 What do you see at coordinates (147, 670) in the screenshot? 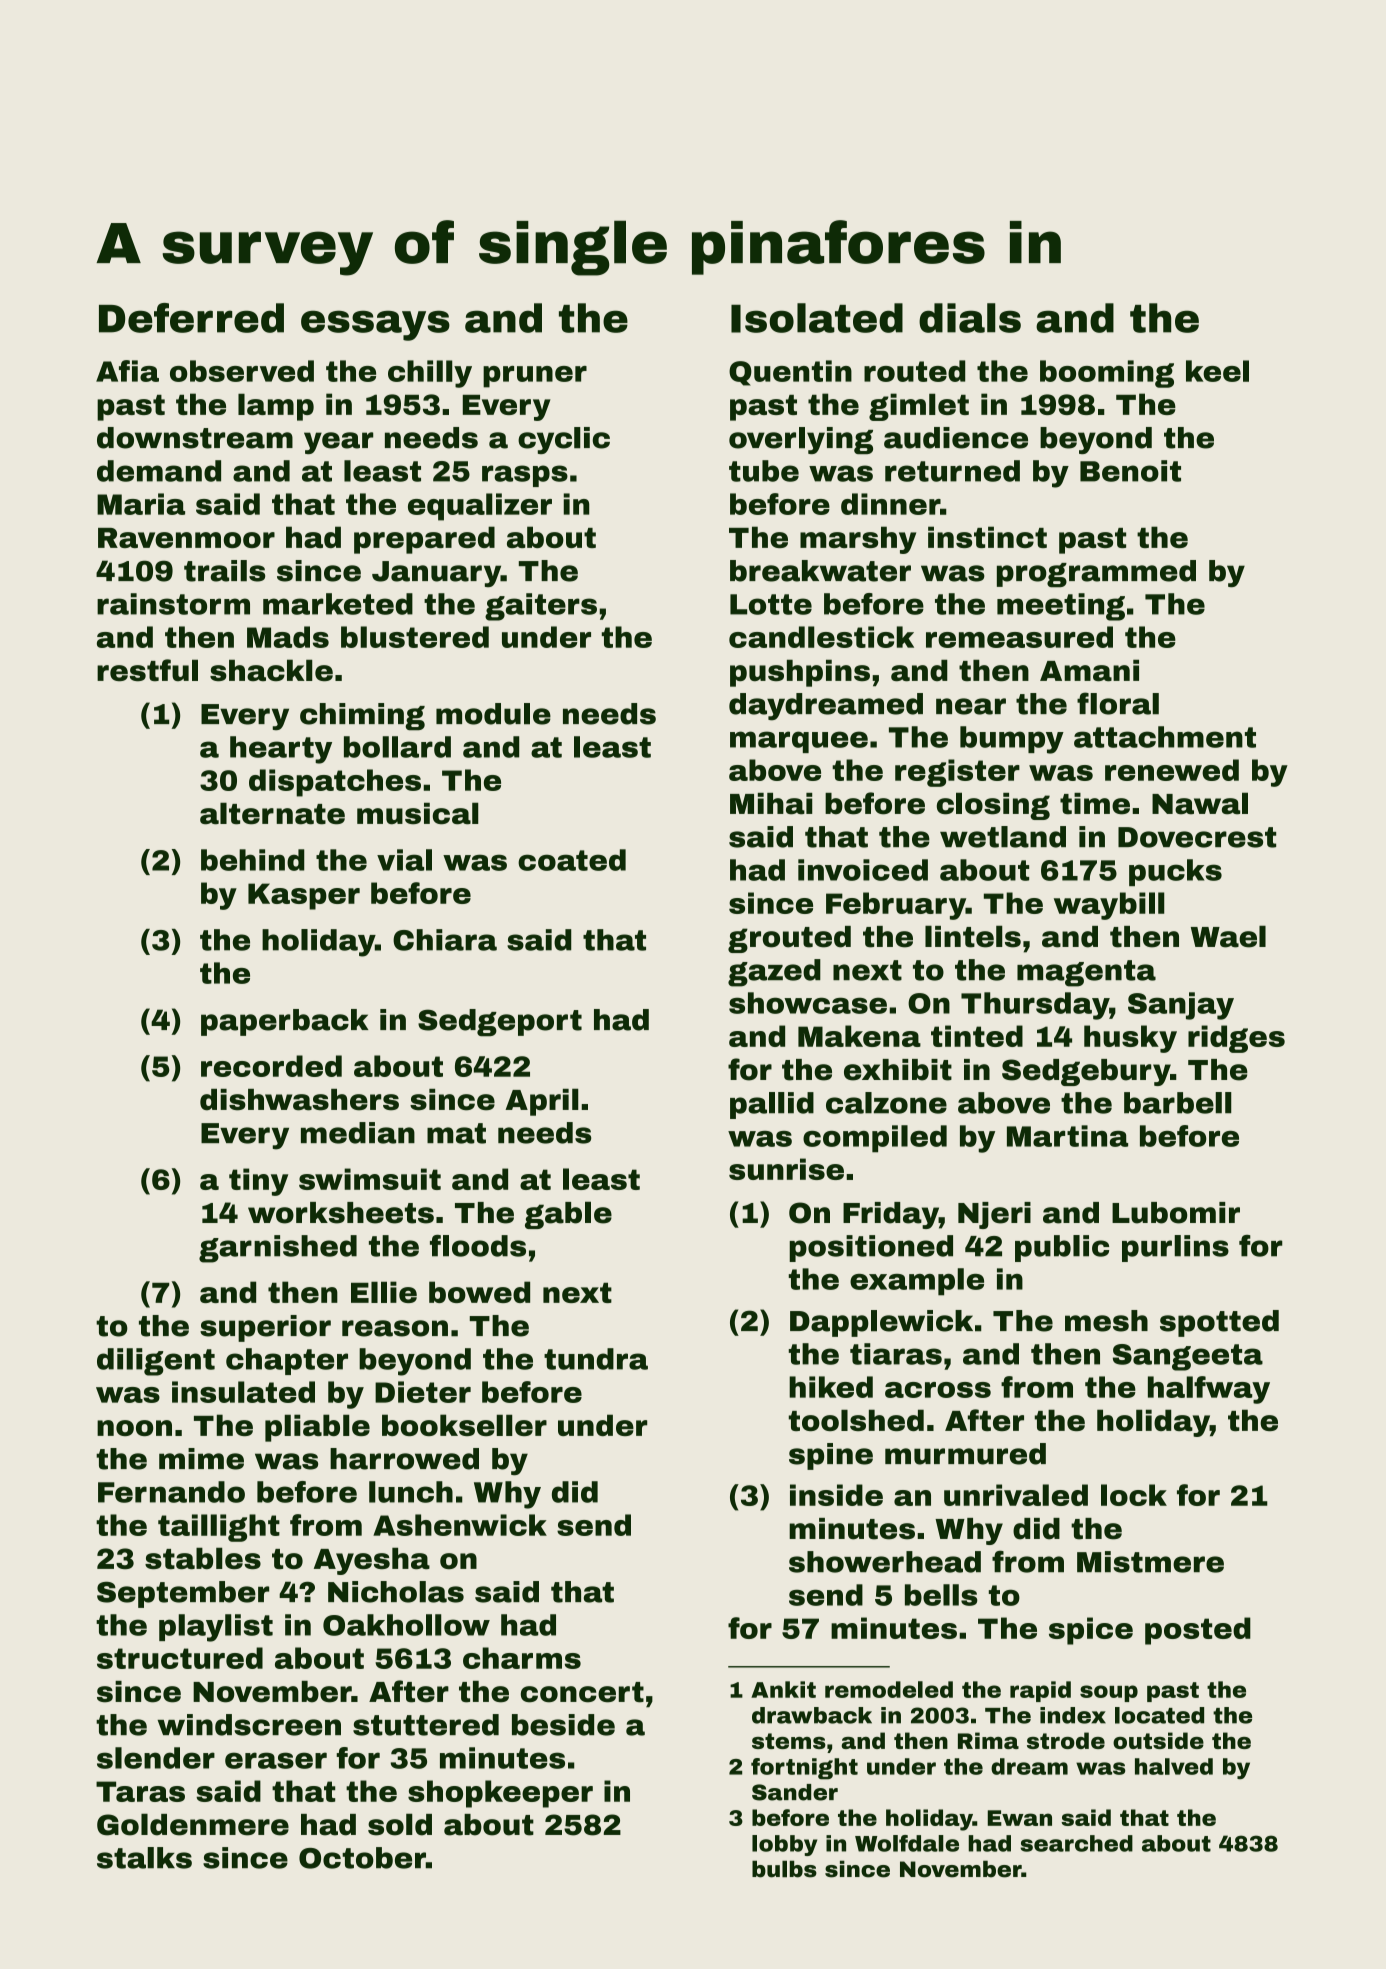
I see `restful` at bounding box center [147, 670].
